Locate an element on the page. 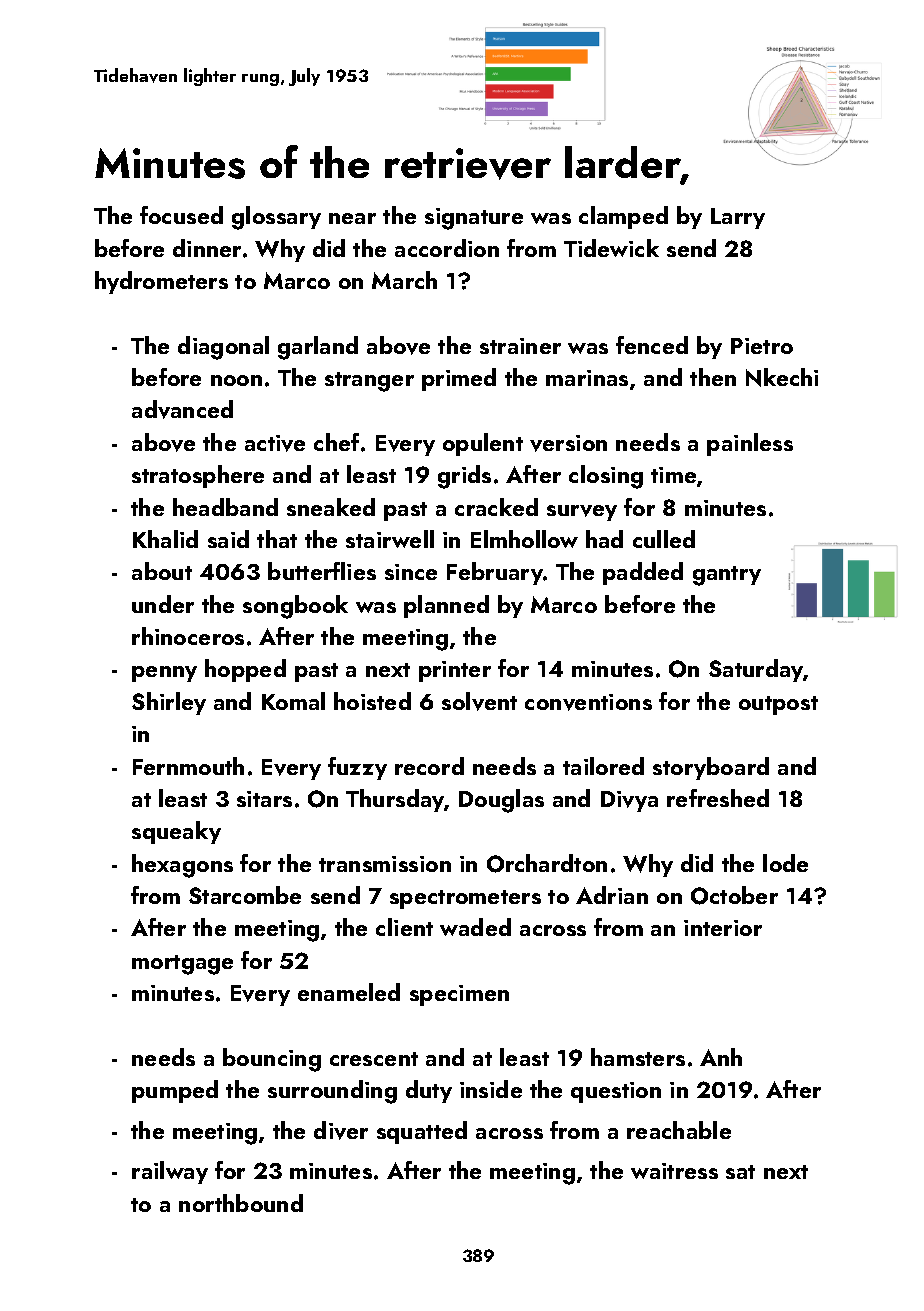 The height and width of the image is (1311, 924). mortgage is located at coordinates (182, 965).
